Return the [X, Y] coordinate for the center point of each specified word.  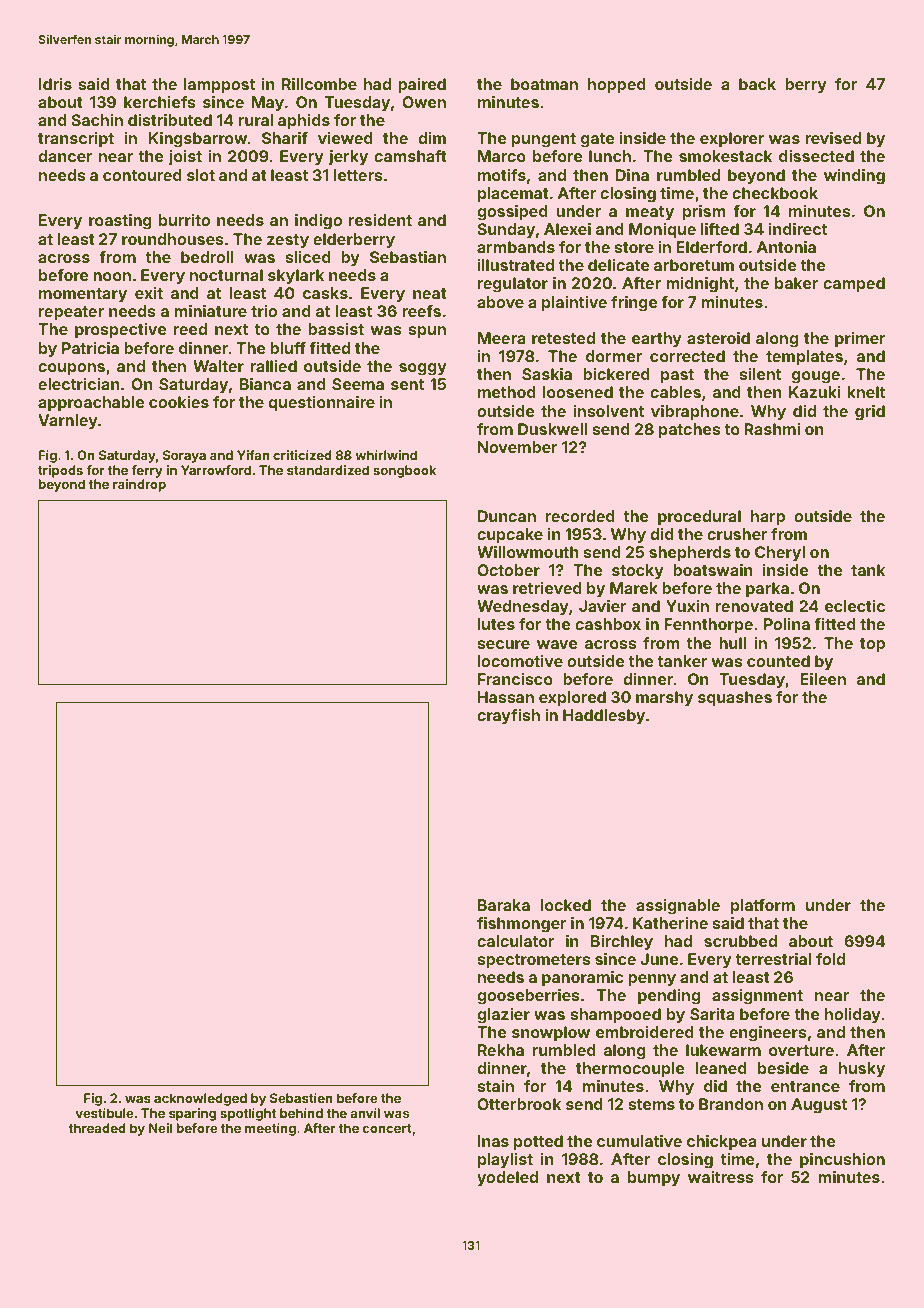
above [500, 302]
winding [854, 177]
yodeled [507, 1179]
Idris [55, 84]
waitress [721, 1177]
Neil [160, 1128]
